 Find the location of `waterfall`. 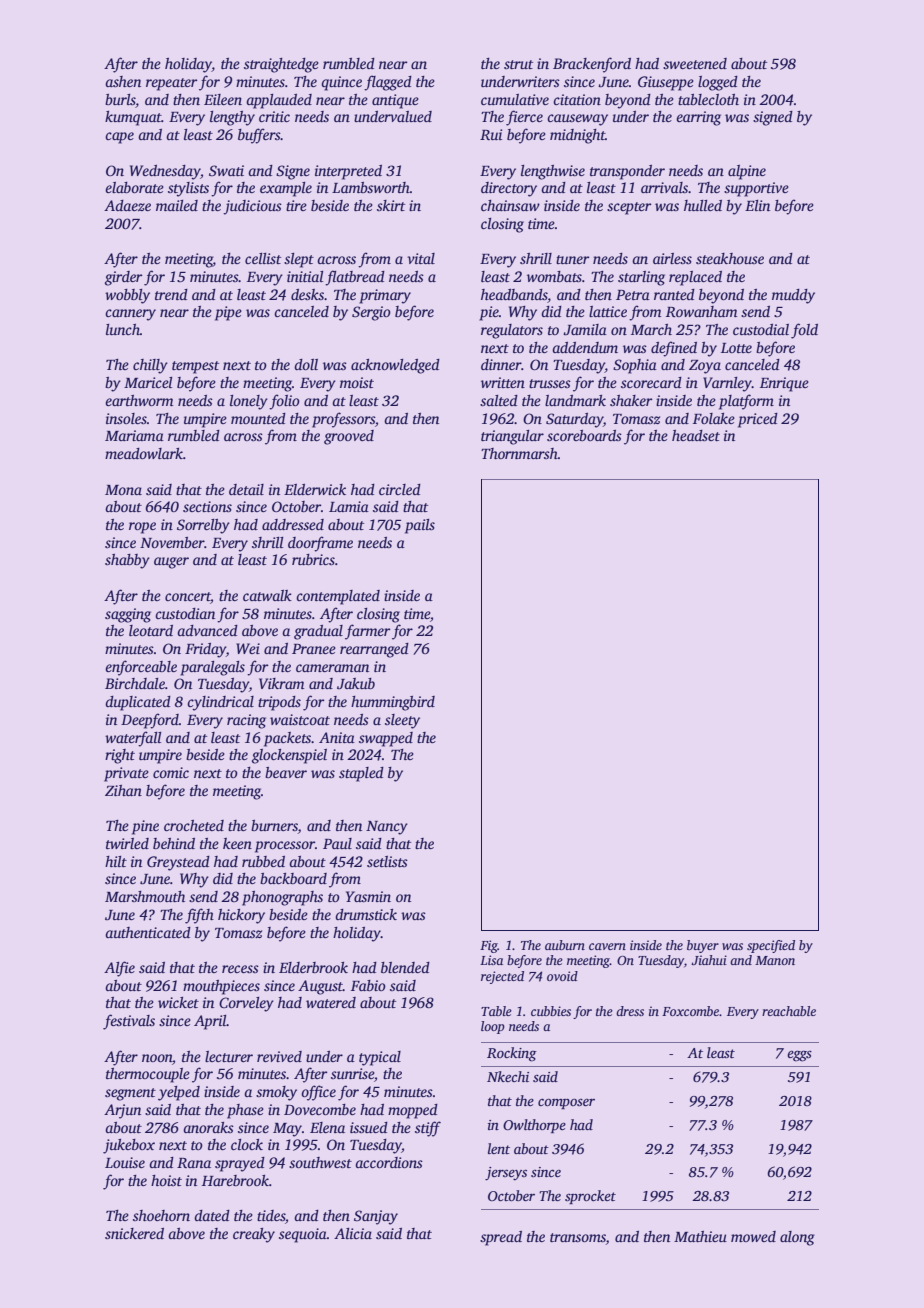

waterfall is located at coordinates (133, 739).
